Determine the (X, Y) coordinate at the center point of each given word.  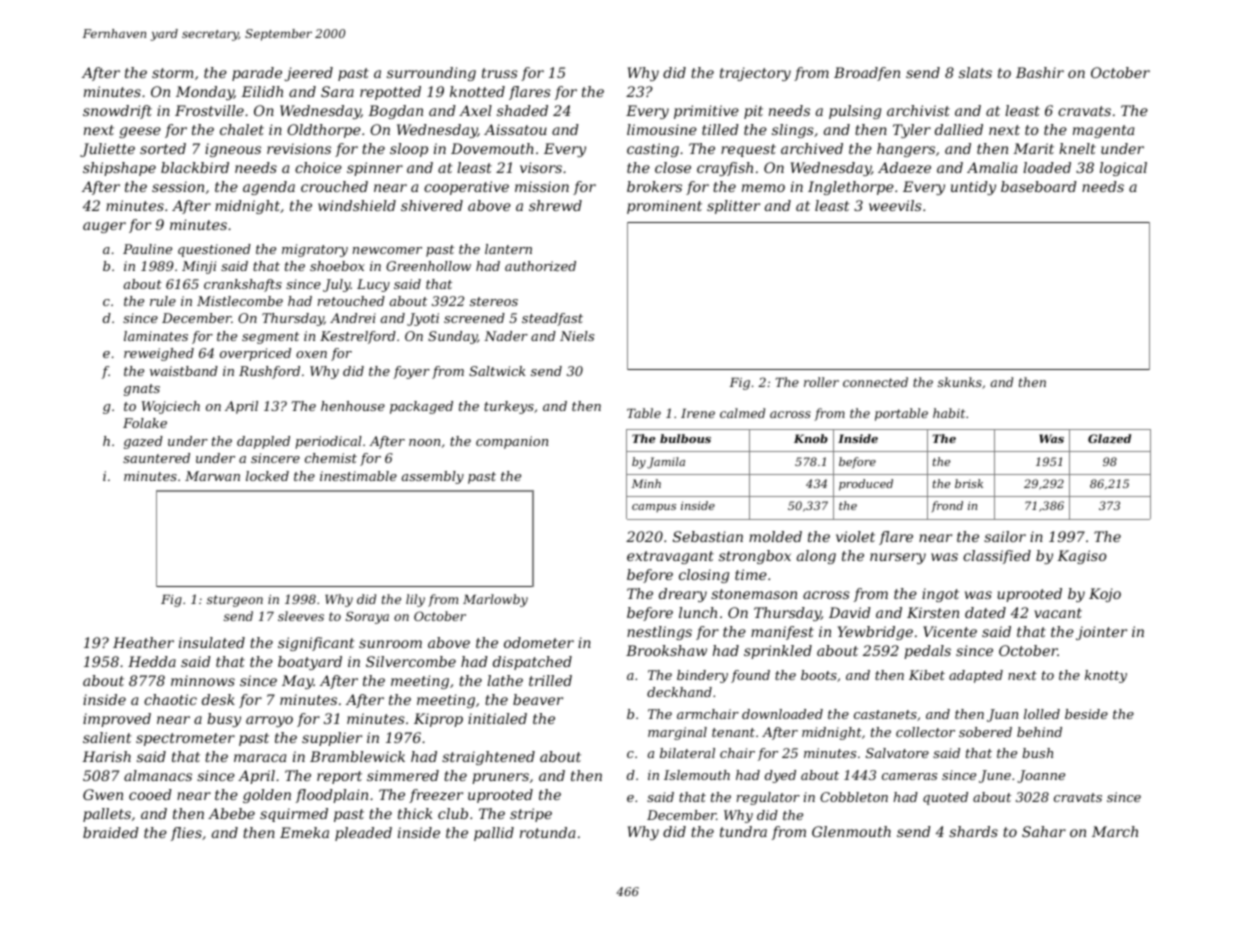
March (1115, 831)
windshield (357, 205)
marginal (677, 733)
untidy (973, 188)
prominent (664, 207)
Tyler (912, 131)
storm (173, 73)
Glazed (1109, 439)
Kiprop (438, 720)
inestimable (358, 476)
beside (1086, 714)
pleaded (363, 834)
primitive (706, 112)
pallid (494, 834)
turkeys (509, 407)
